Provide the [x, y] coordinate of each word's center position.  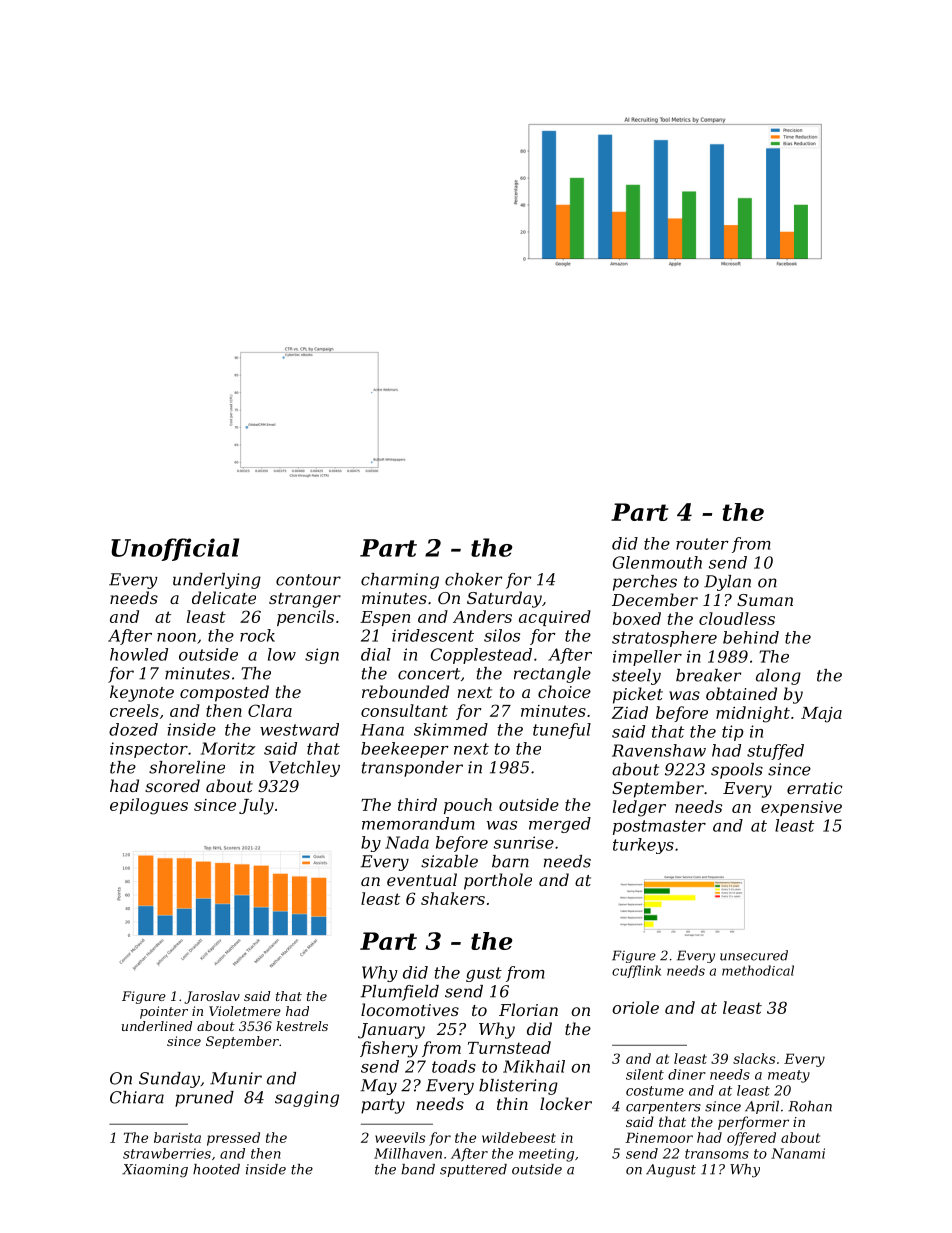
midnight [753, 714]
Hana [382, 730]
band [418, 1169]
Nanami [798, 1153]
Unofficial [175, 549]
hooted [216, 1169]
